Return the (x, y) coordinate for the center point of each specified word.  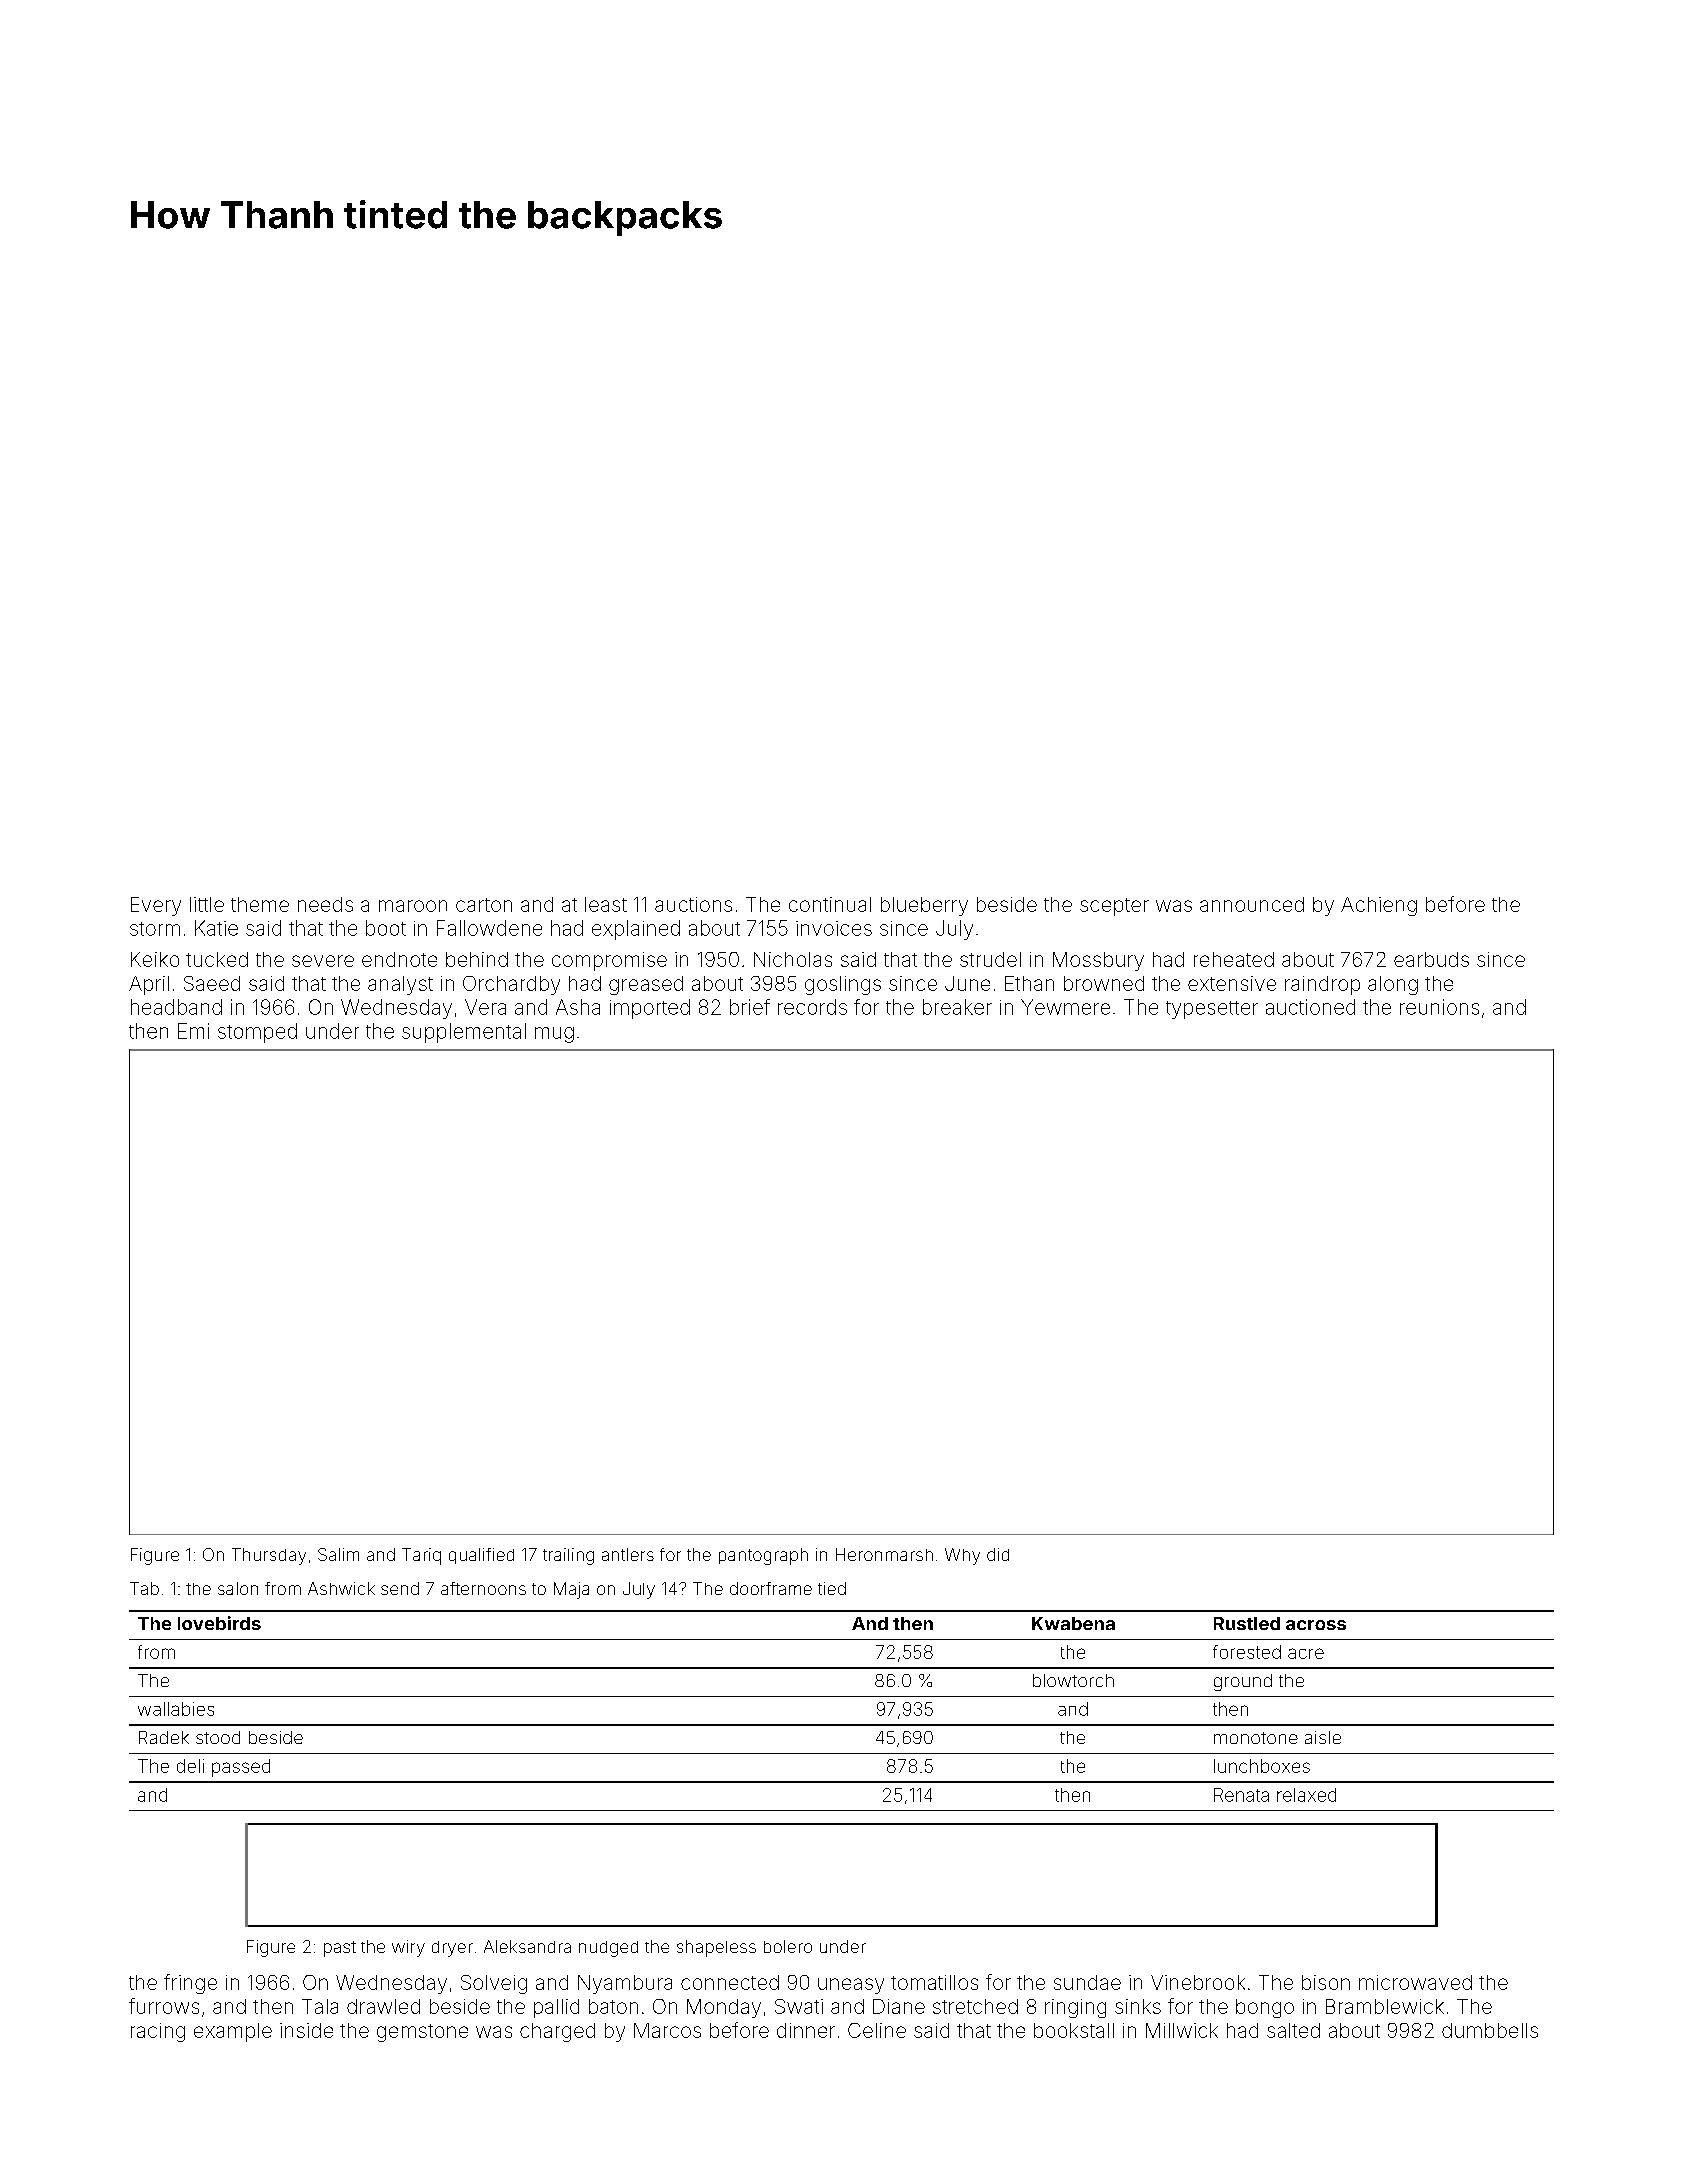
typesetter (1212, 1010)
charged (557, 2032)
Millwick (1182, 2030)
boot (386, 928)
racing (158, 2032)
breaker (957, 1007)
